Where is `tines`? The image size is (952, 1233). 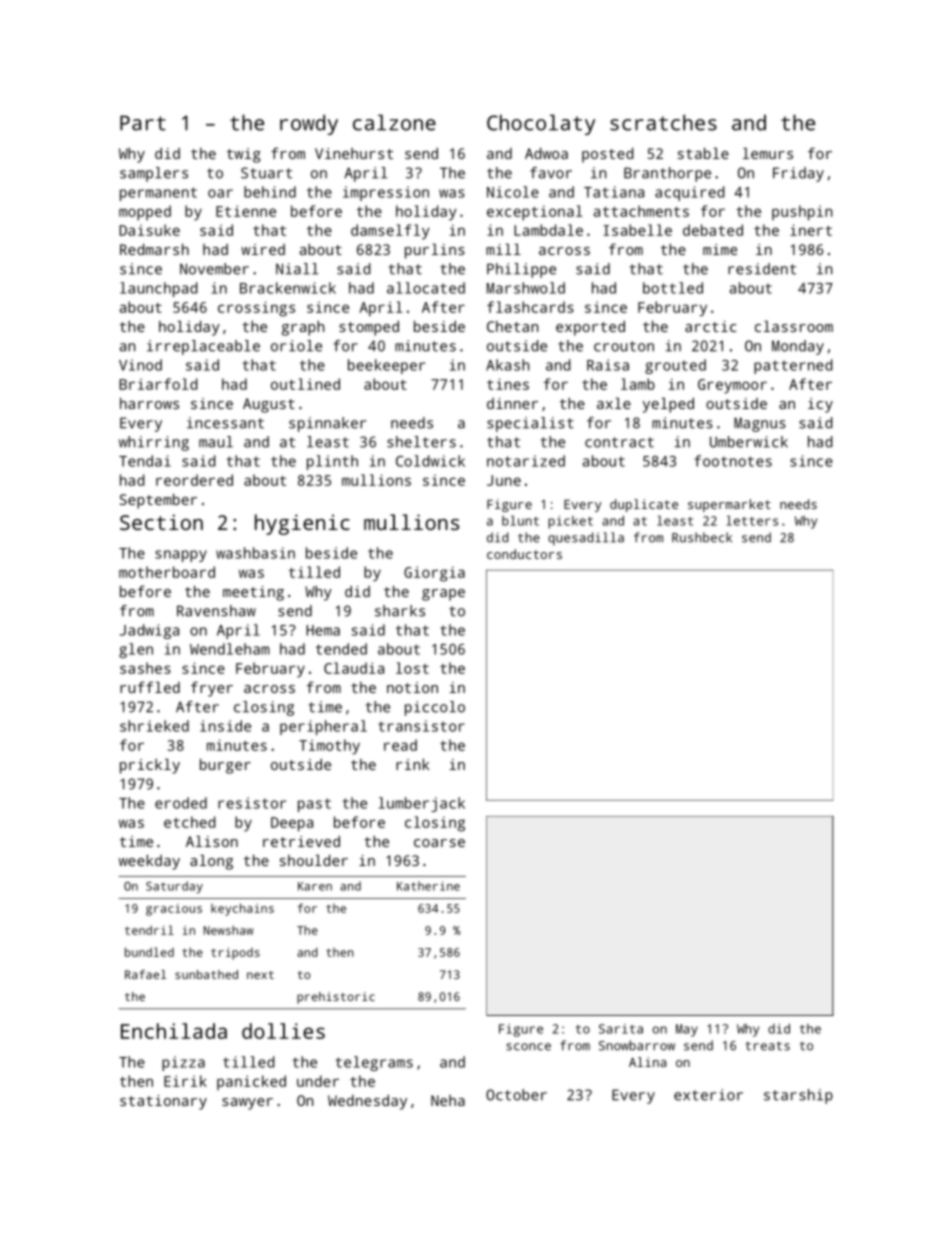 tines is located at coordinates (508, 384).
